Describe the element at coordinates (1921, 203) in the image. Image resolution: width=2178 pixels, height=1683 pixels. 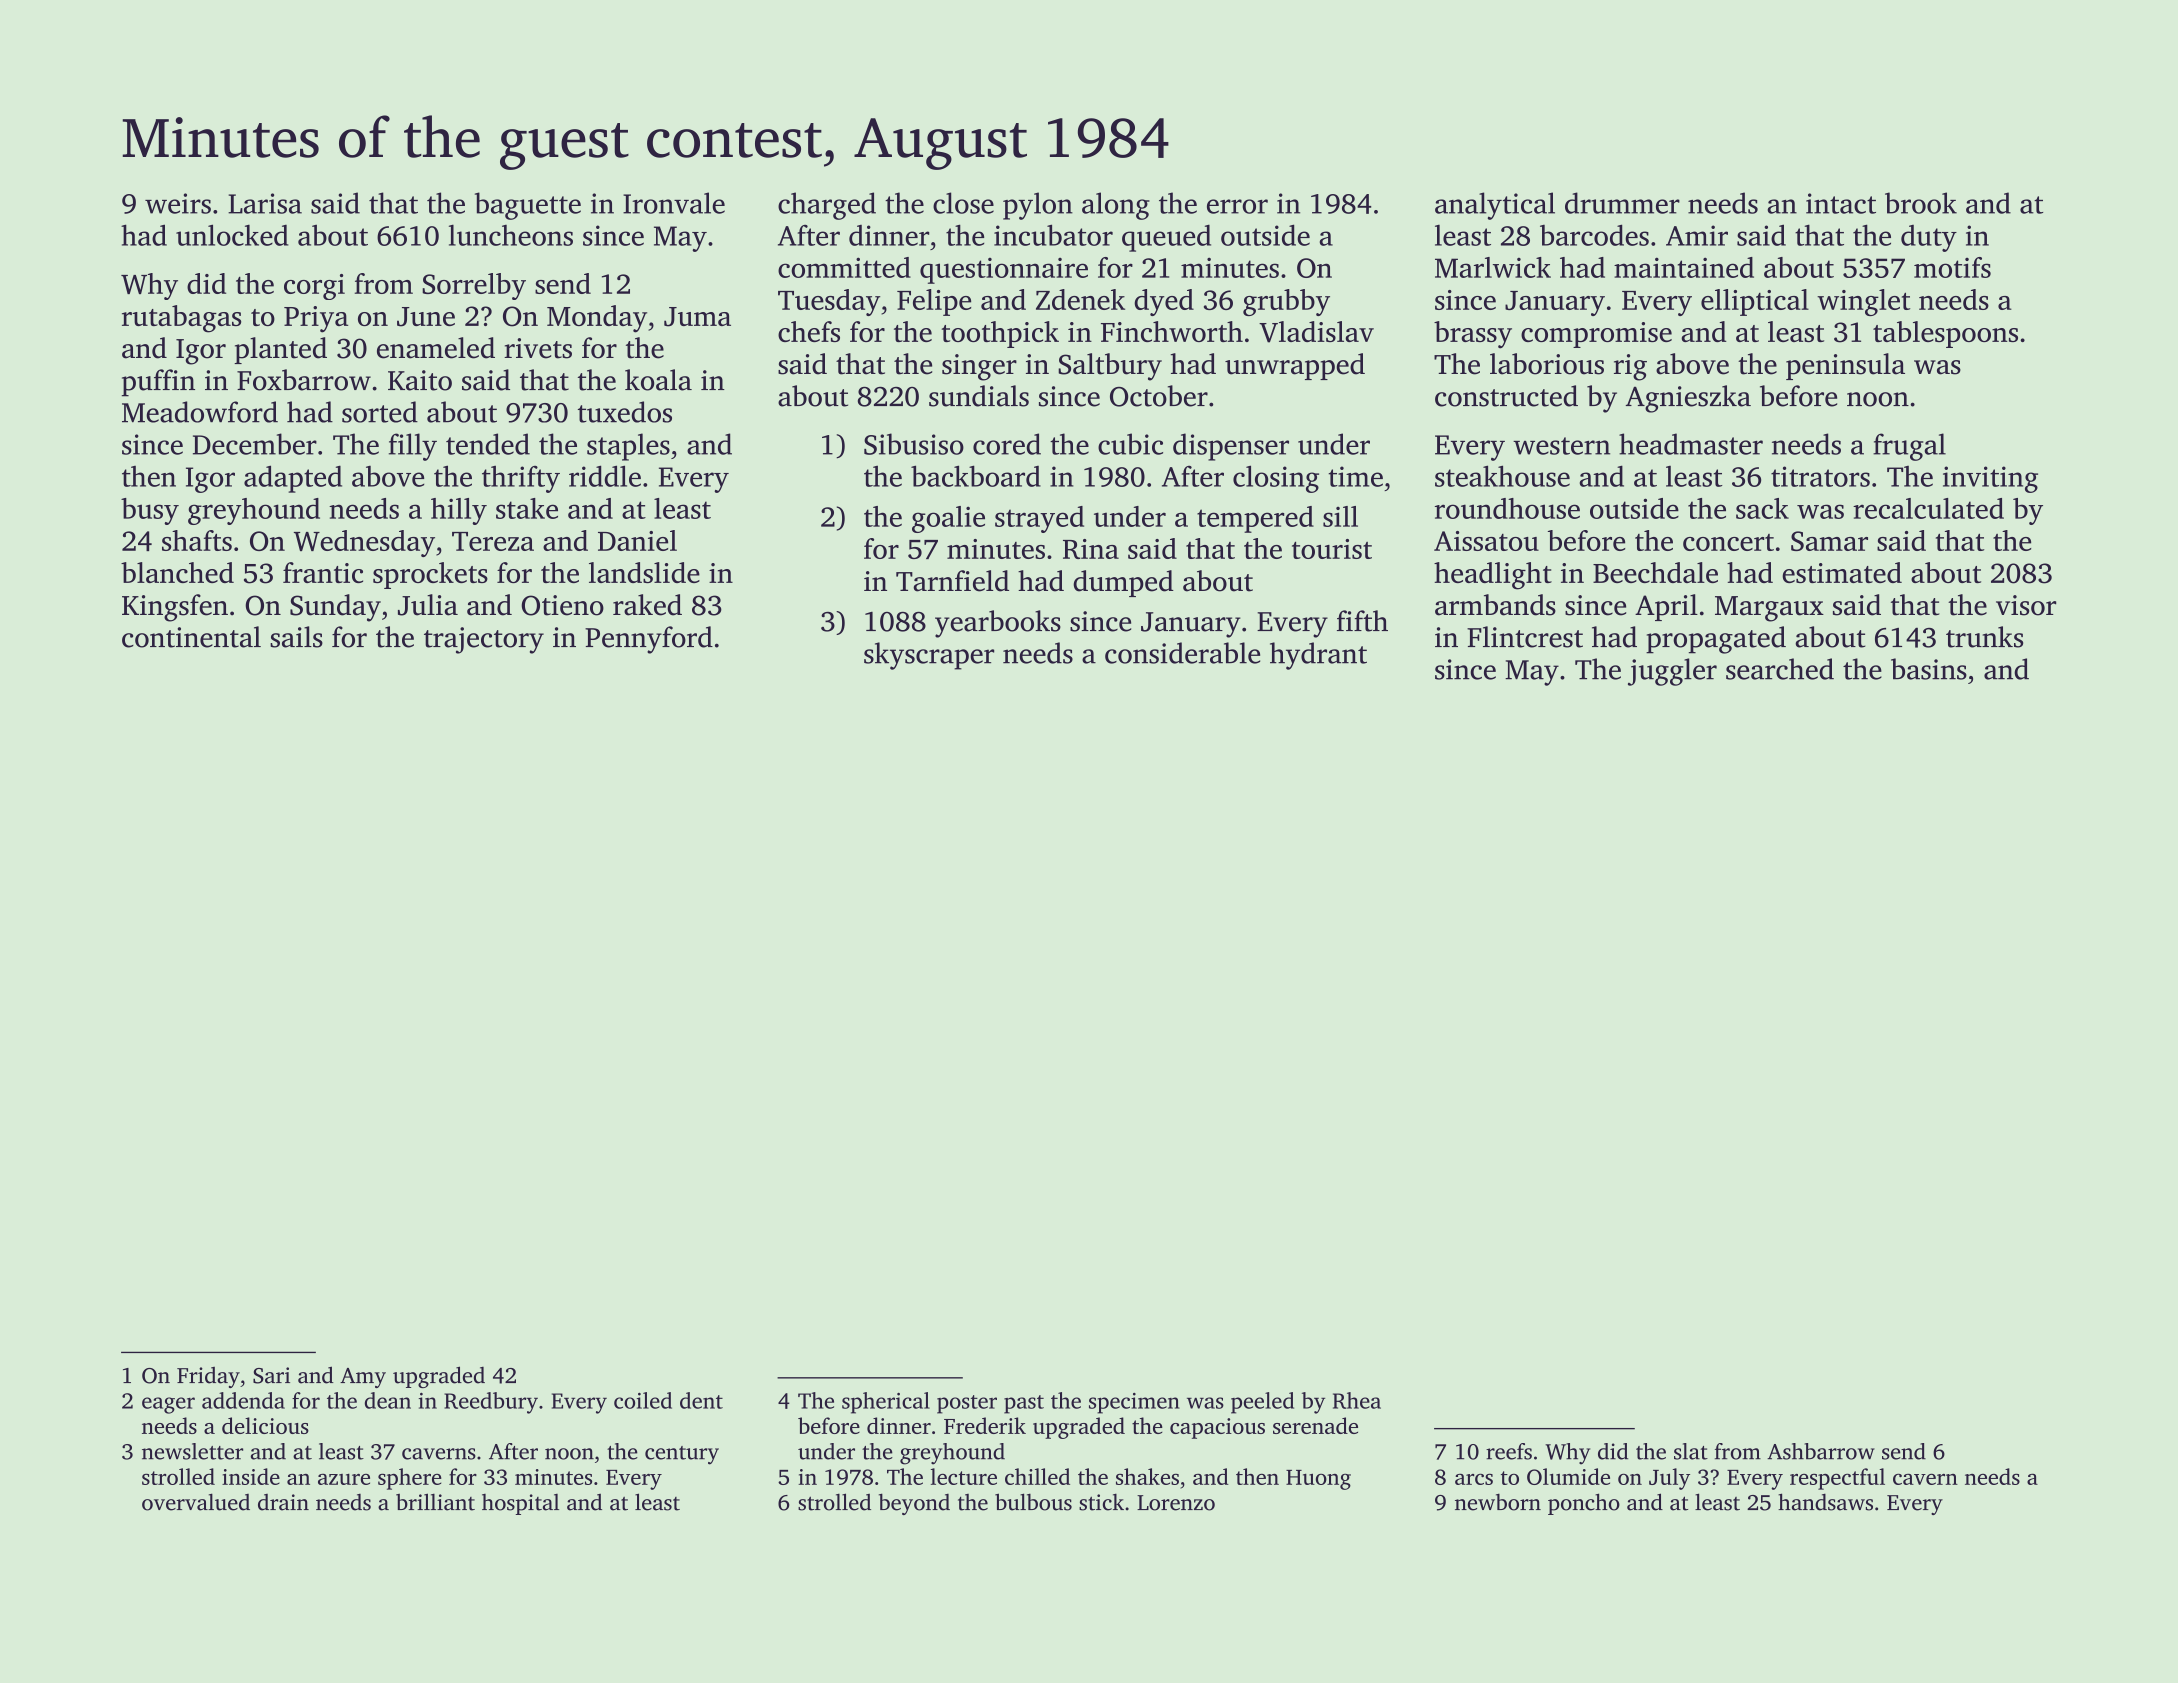
I see `brook` at that location.
